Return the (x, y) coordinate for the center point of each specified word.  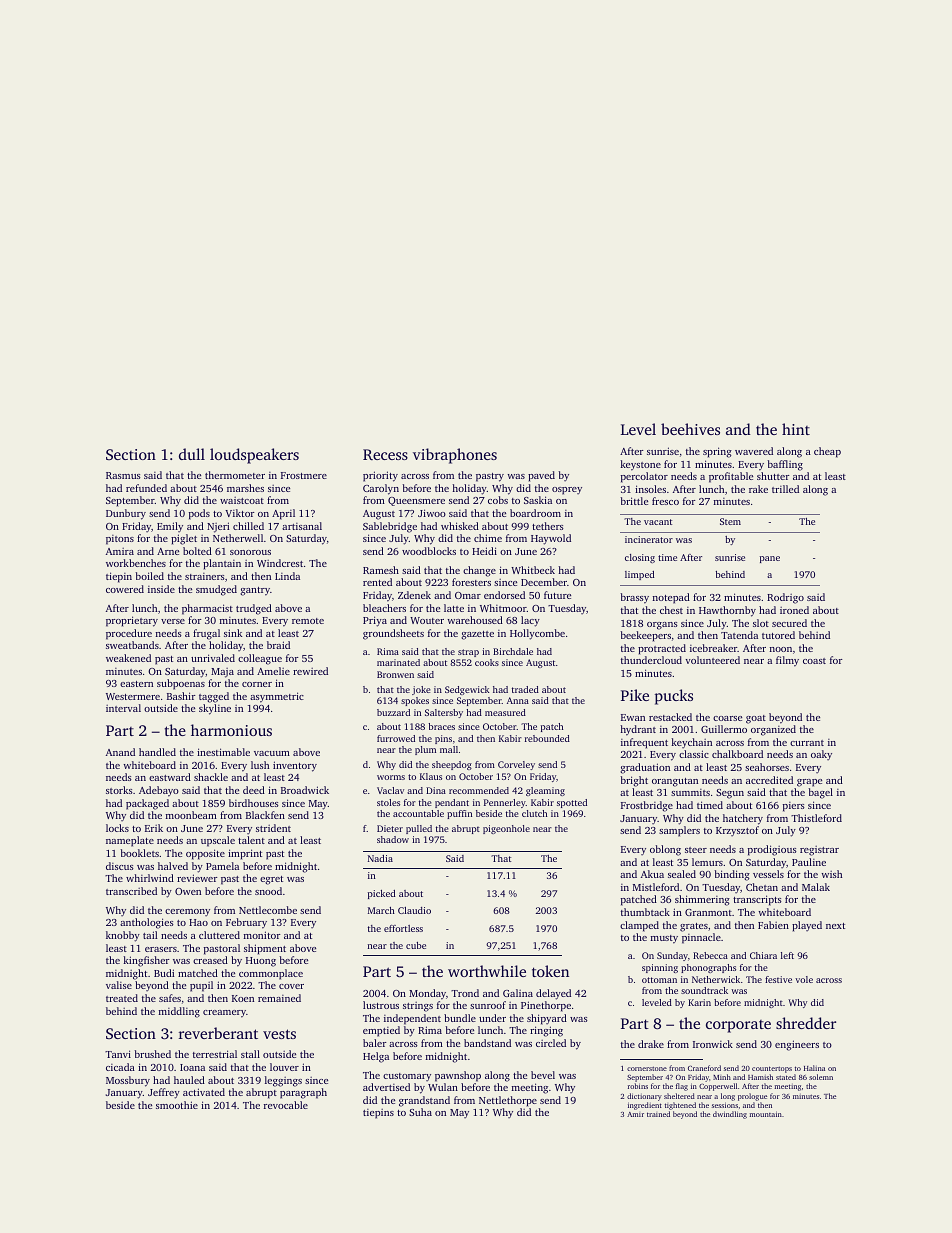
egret (271, 880)
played (807, 926)
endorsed (504, 595)
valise (119, 985)
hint (796, 429)
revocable (286, 1105)
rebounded (547, 738)
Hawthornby (727, 611)
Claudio (414, 910)
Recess (385, 454)
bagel (820, 793)
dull (192, 454)
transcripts (757, 900)
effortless (403, 928)
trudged (254, 609)
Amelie (273, 671)
